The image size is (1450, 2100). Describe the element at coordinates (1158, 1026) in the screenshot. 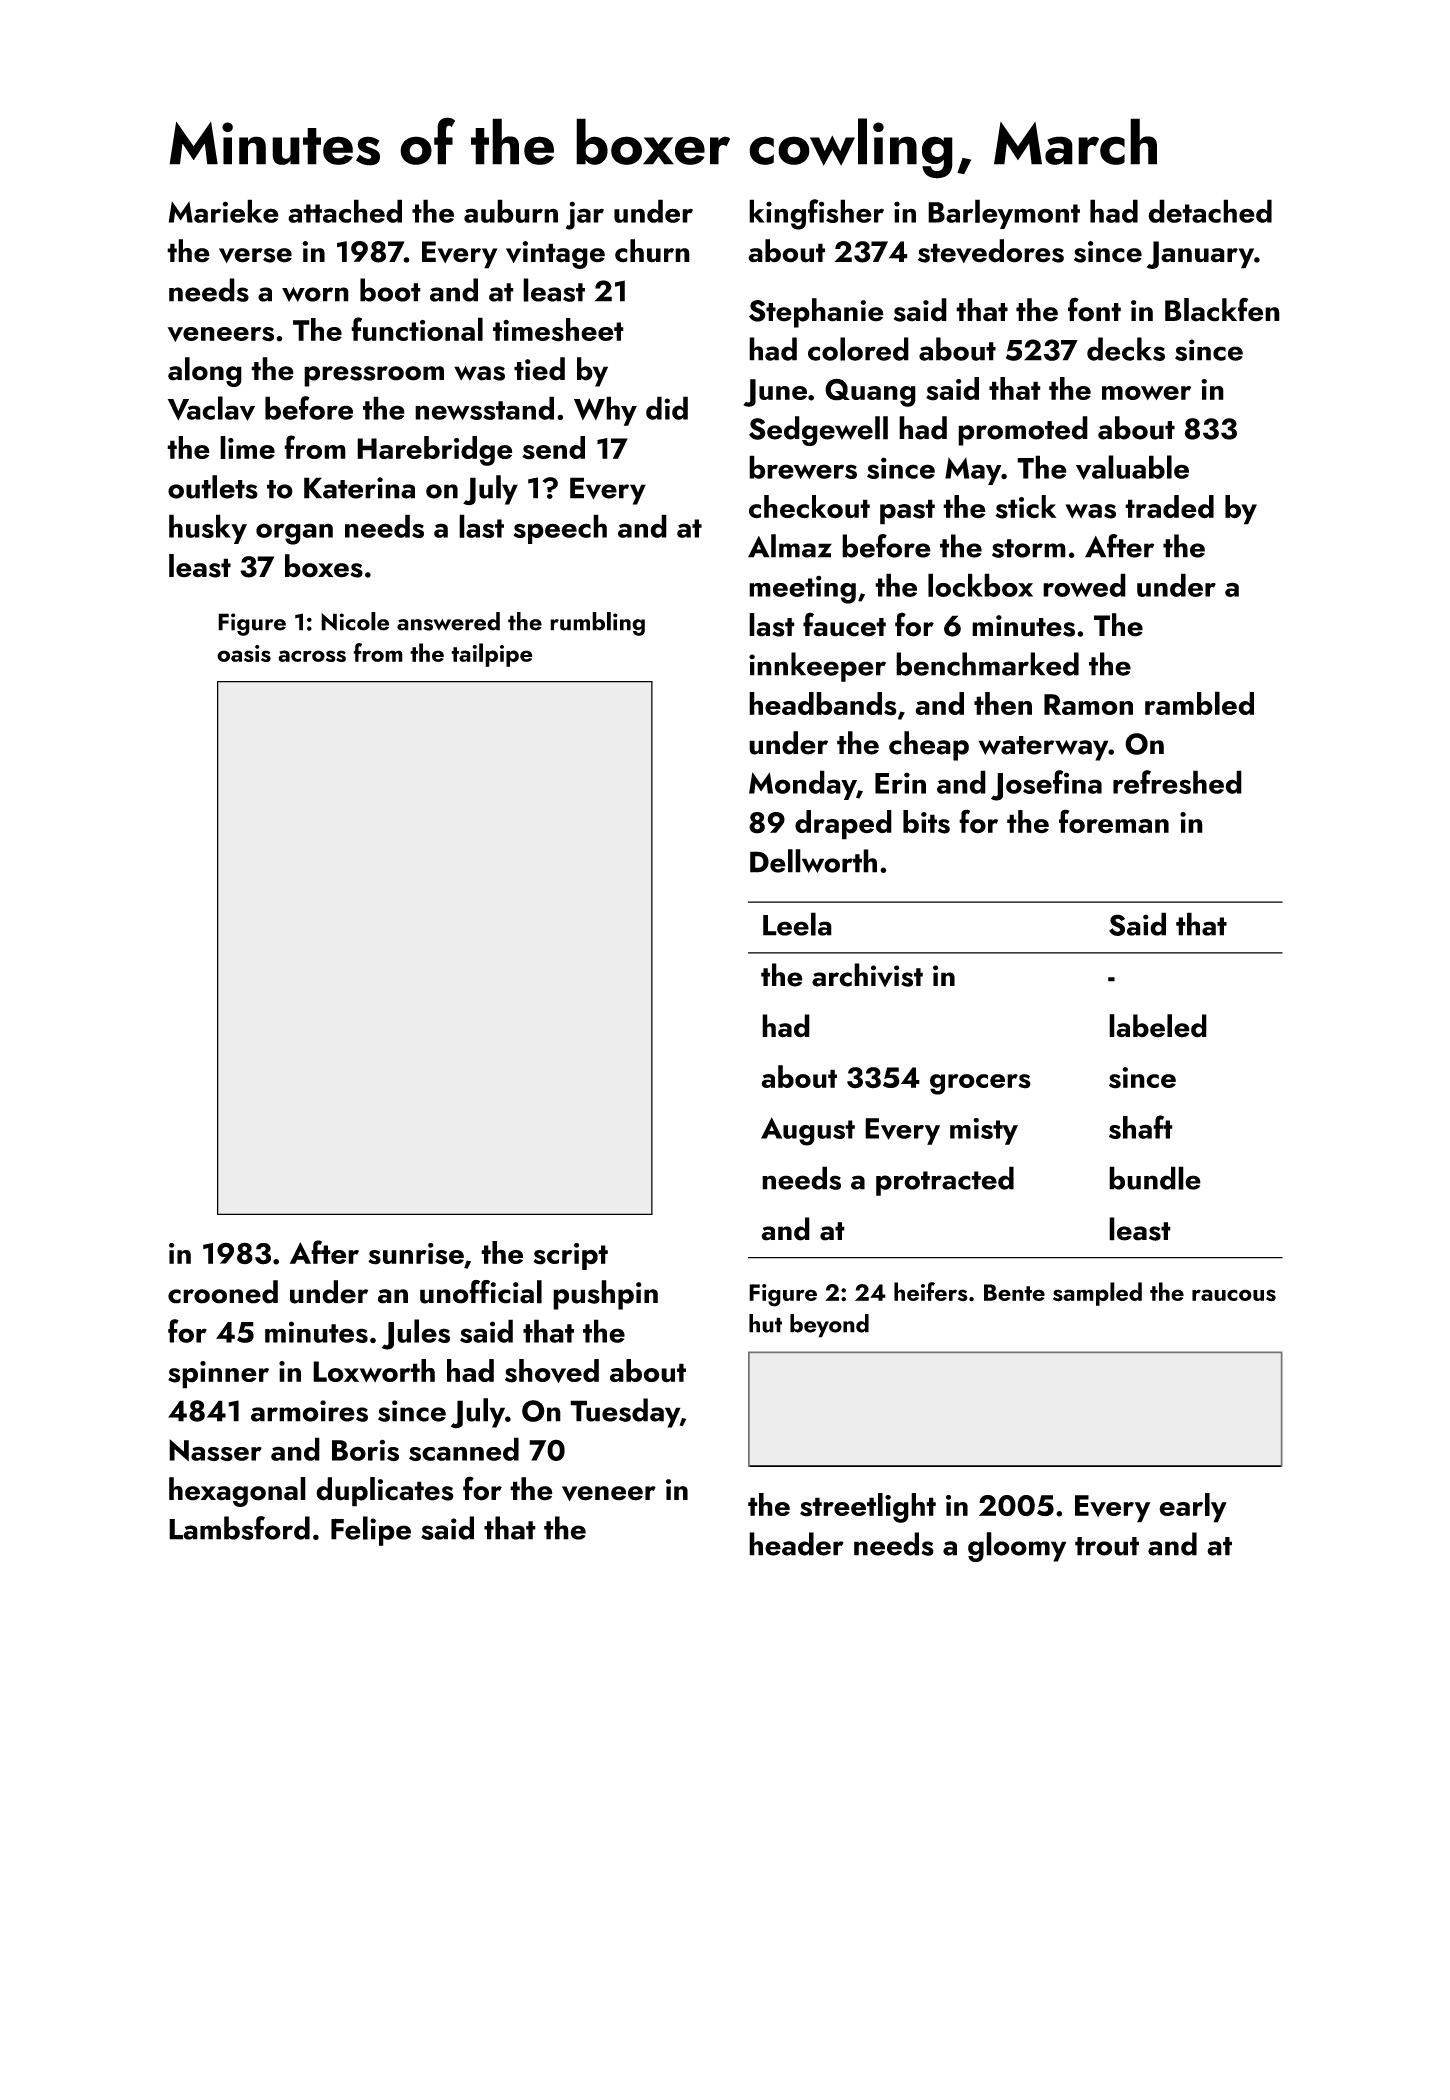

I see `labeled` at that location.
